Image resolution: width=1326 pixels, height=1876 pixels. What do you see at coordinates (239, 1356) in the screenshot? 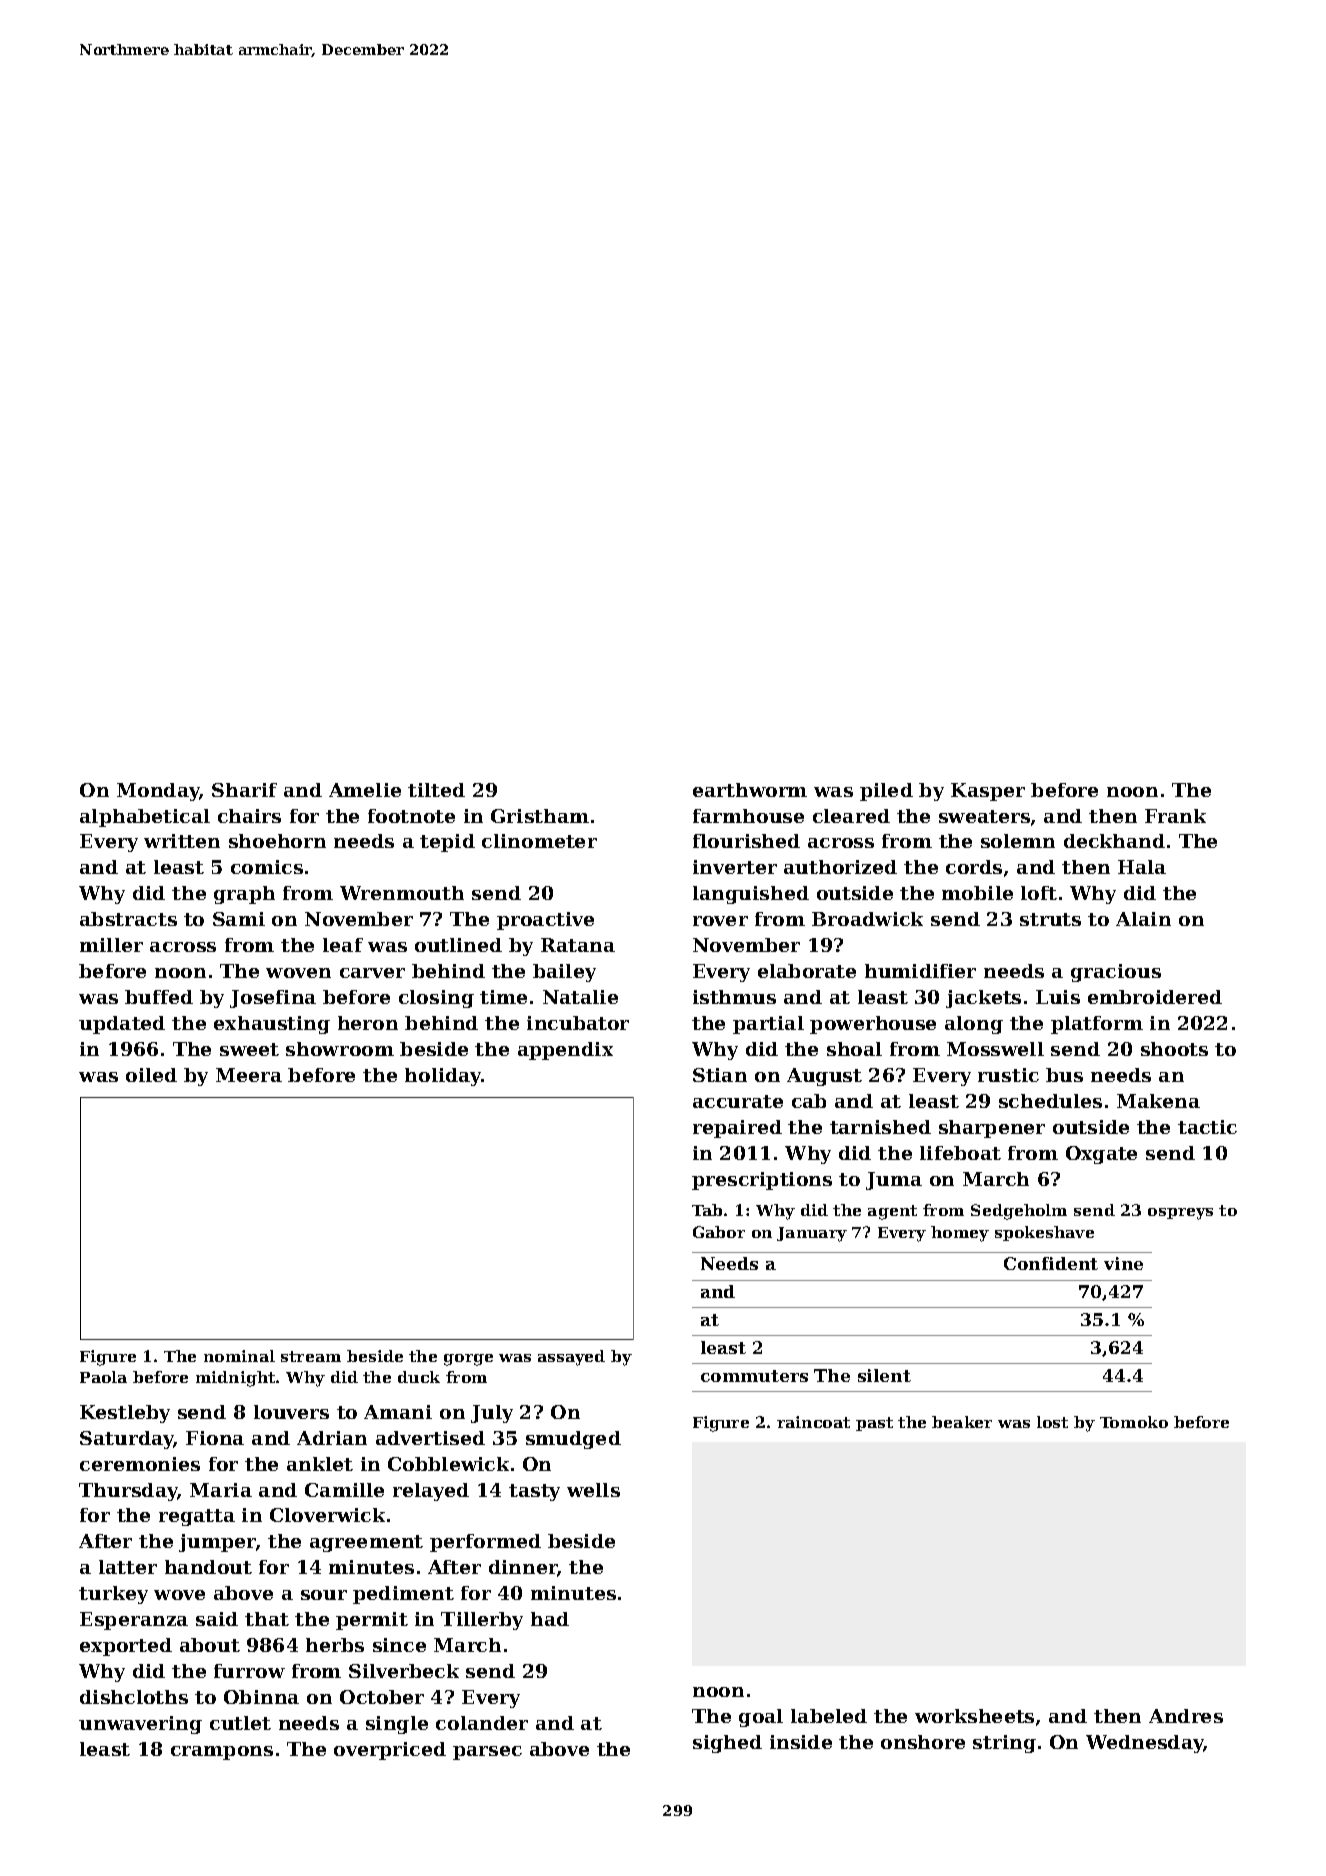
I see `nominal` at bounding box center [239, 1356].
